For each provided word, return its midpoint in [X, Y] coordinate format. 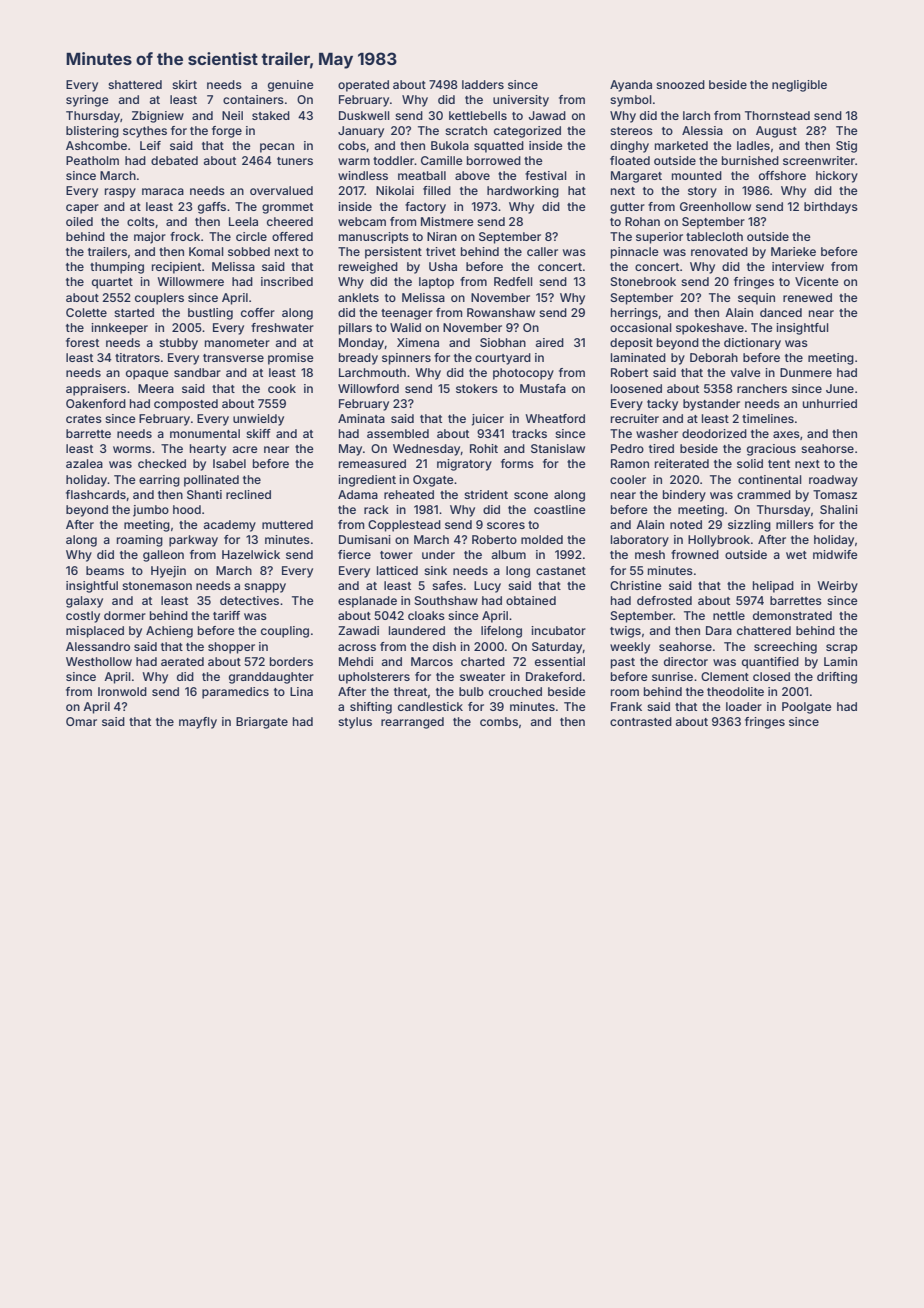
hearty [208, 450]
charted [483, 661]
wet [796, 555]
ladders [483, 84]
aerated [182, 661]
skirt [184, 84]
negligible [799, 86]
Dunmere [806, 372]
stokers [477, 388]
